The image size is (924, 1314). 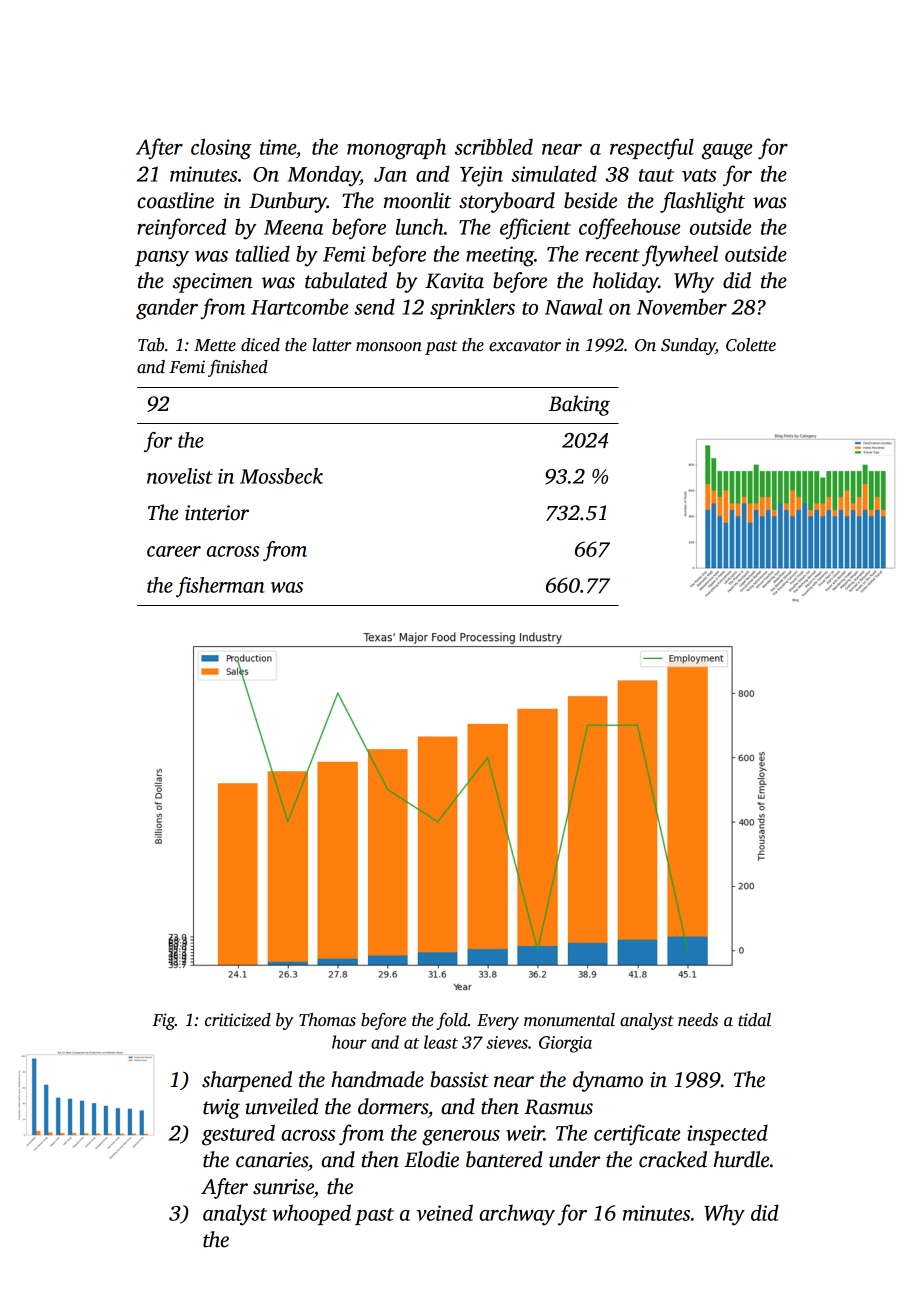 I want to click on criticized, so click(x=238, y=1020).
